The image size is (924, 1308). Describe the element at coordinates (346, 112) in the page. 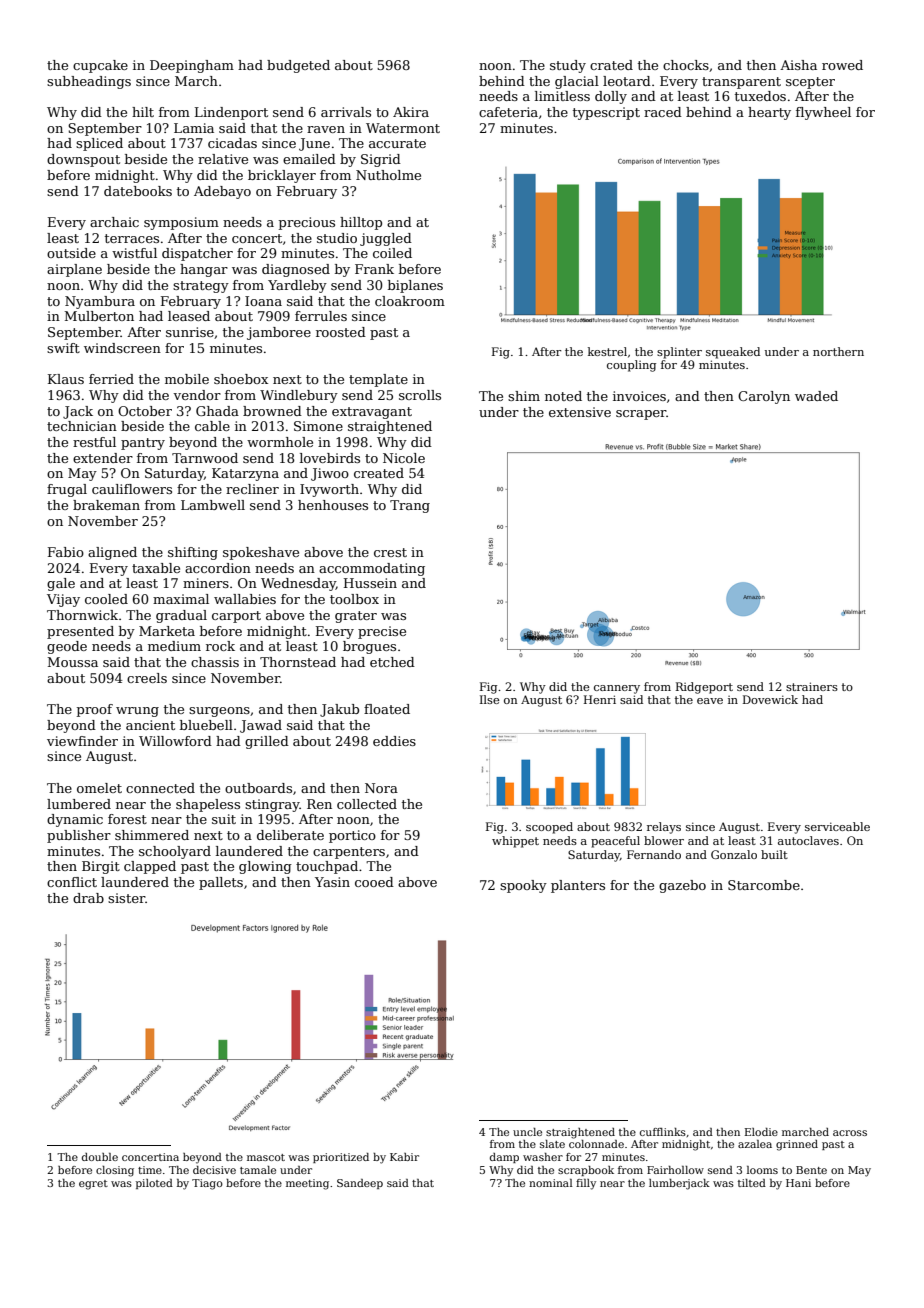

I see `arrivals` at that location.
